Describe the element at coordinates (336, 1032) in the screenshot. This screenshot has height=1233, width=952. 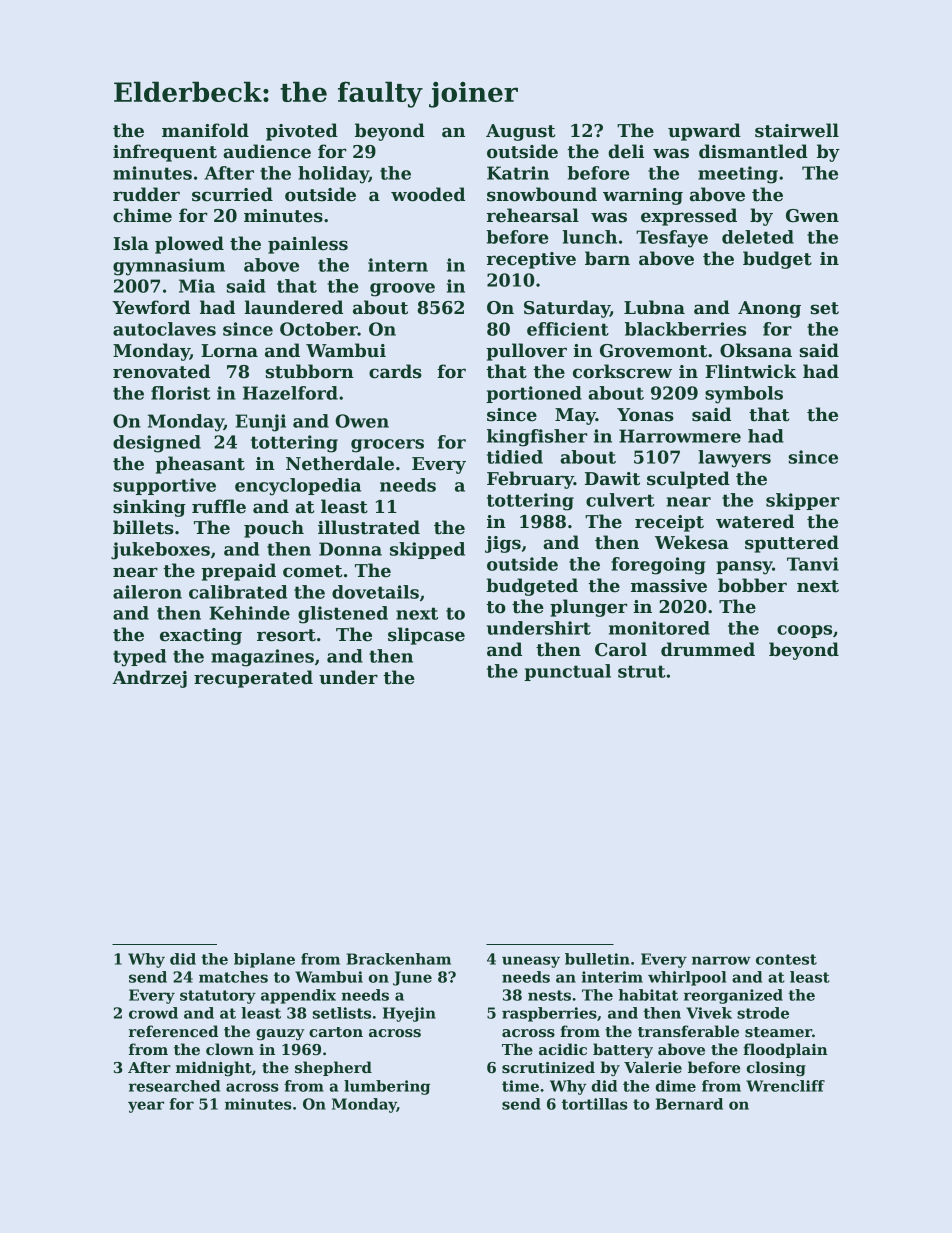
I see `carton` at that location.
